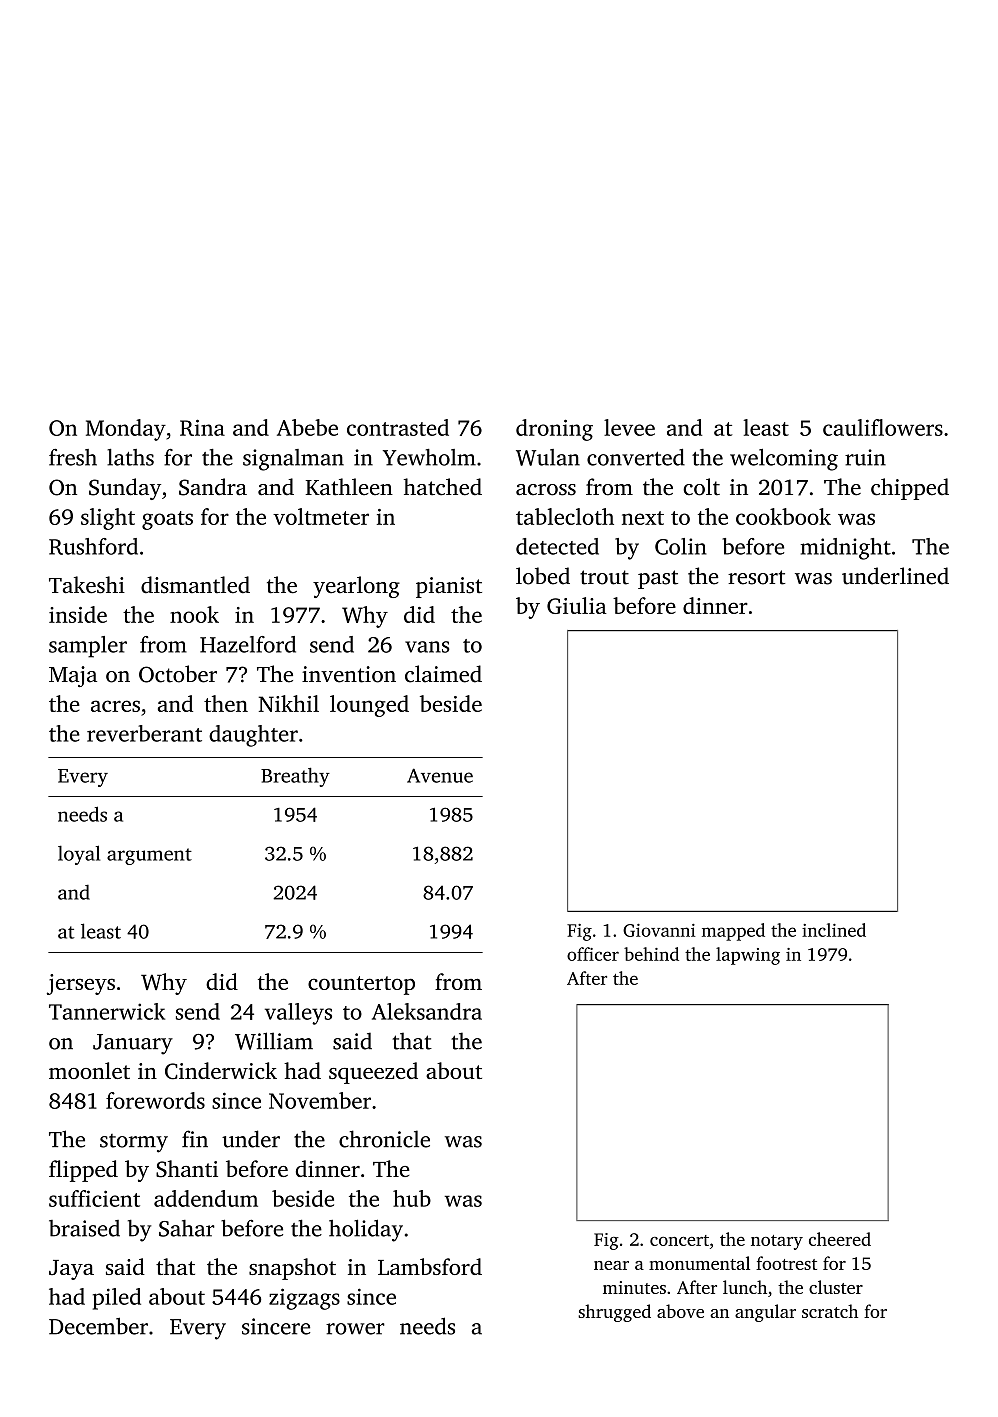 The image size is (998, 1417). What do you see at coordinates (361, 985) in the page?
I see `countertop` at bounding box center [361, 985].
